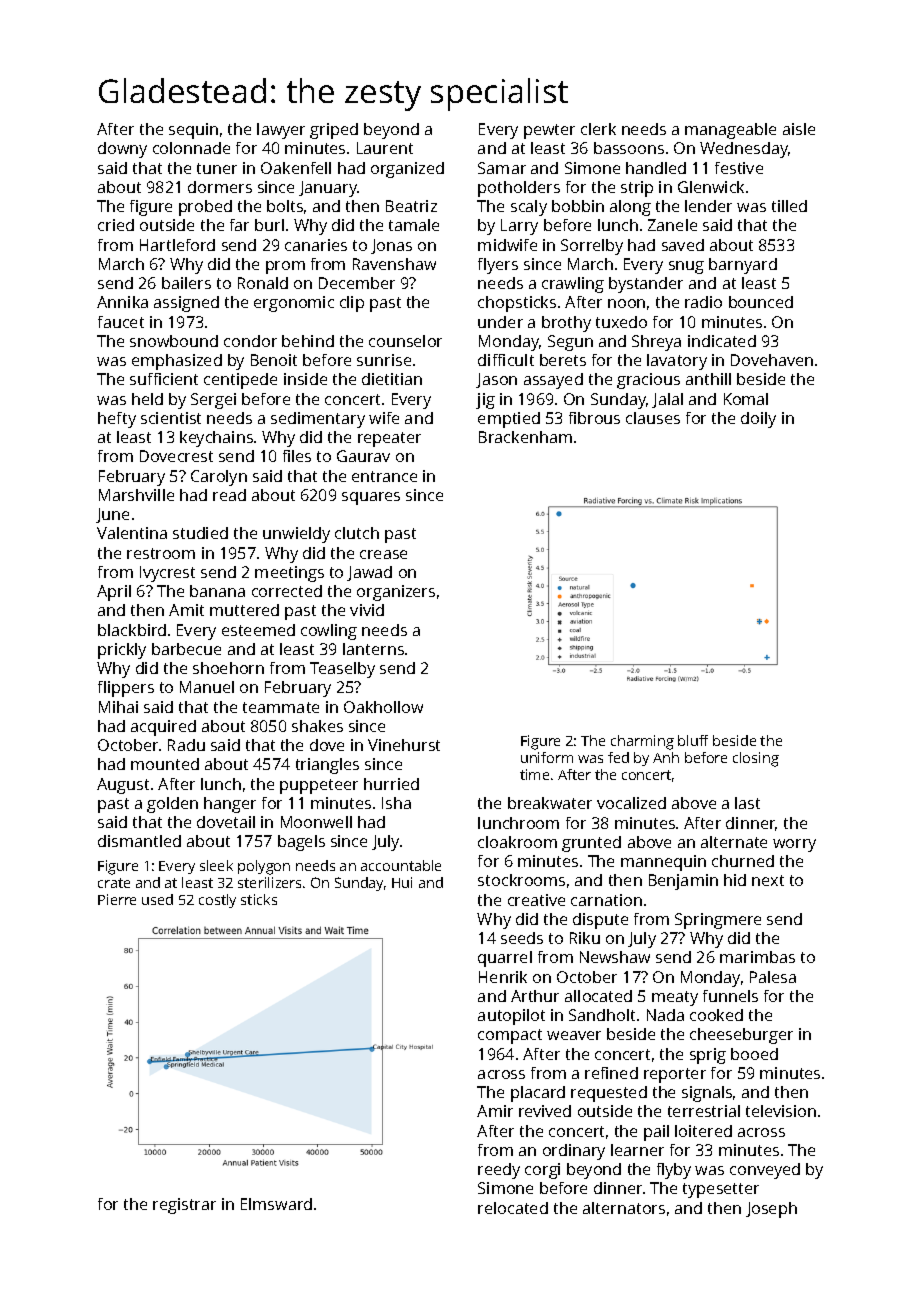  Describe the element at coordinates (316, 822) in the screenshot. I see `Moonwell` at that location.
